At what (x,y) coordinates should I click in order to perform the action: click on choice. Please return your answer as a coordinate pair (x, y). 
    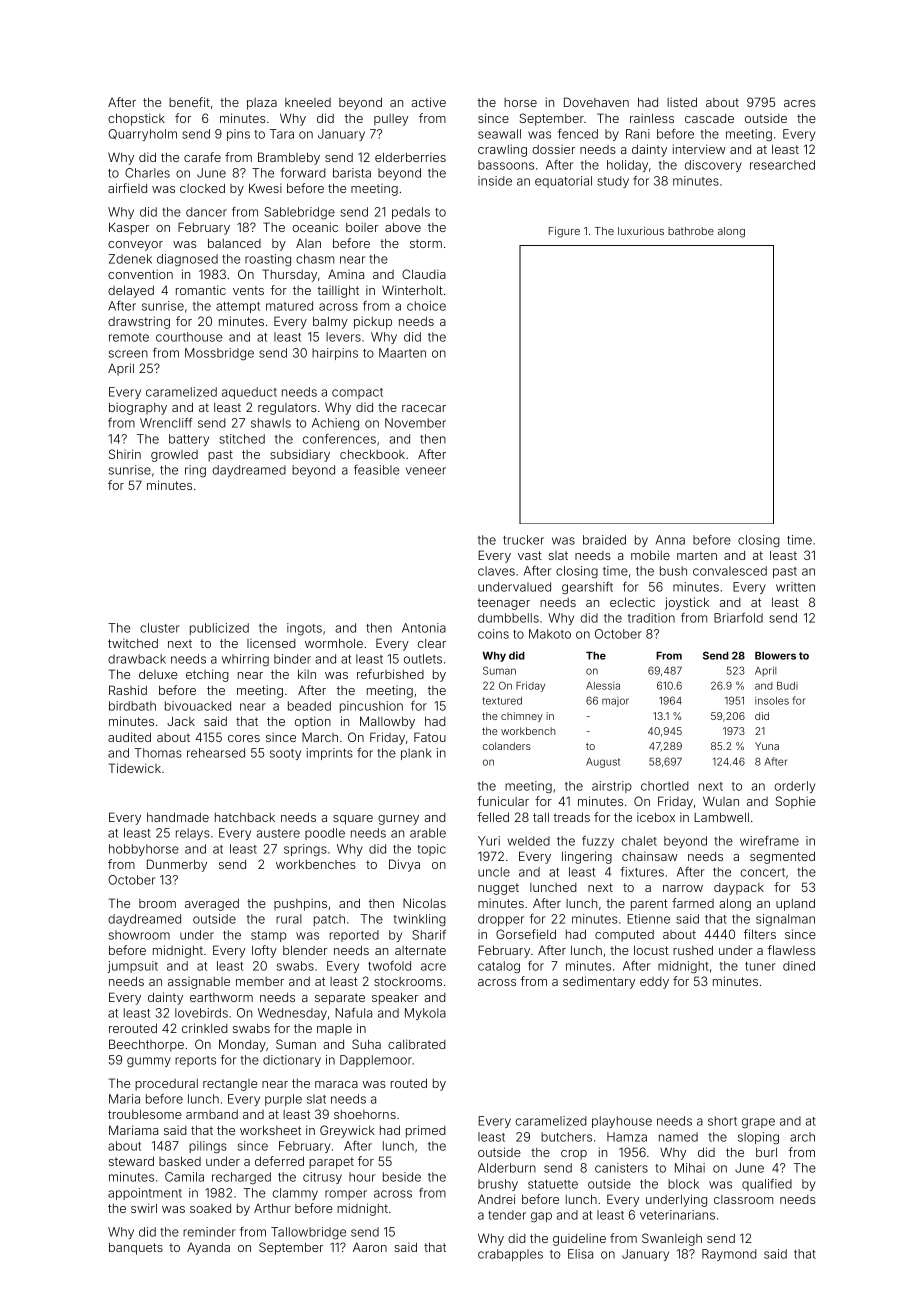
    Looking at the image, I should click on (426, 306).
